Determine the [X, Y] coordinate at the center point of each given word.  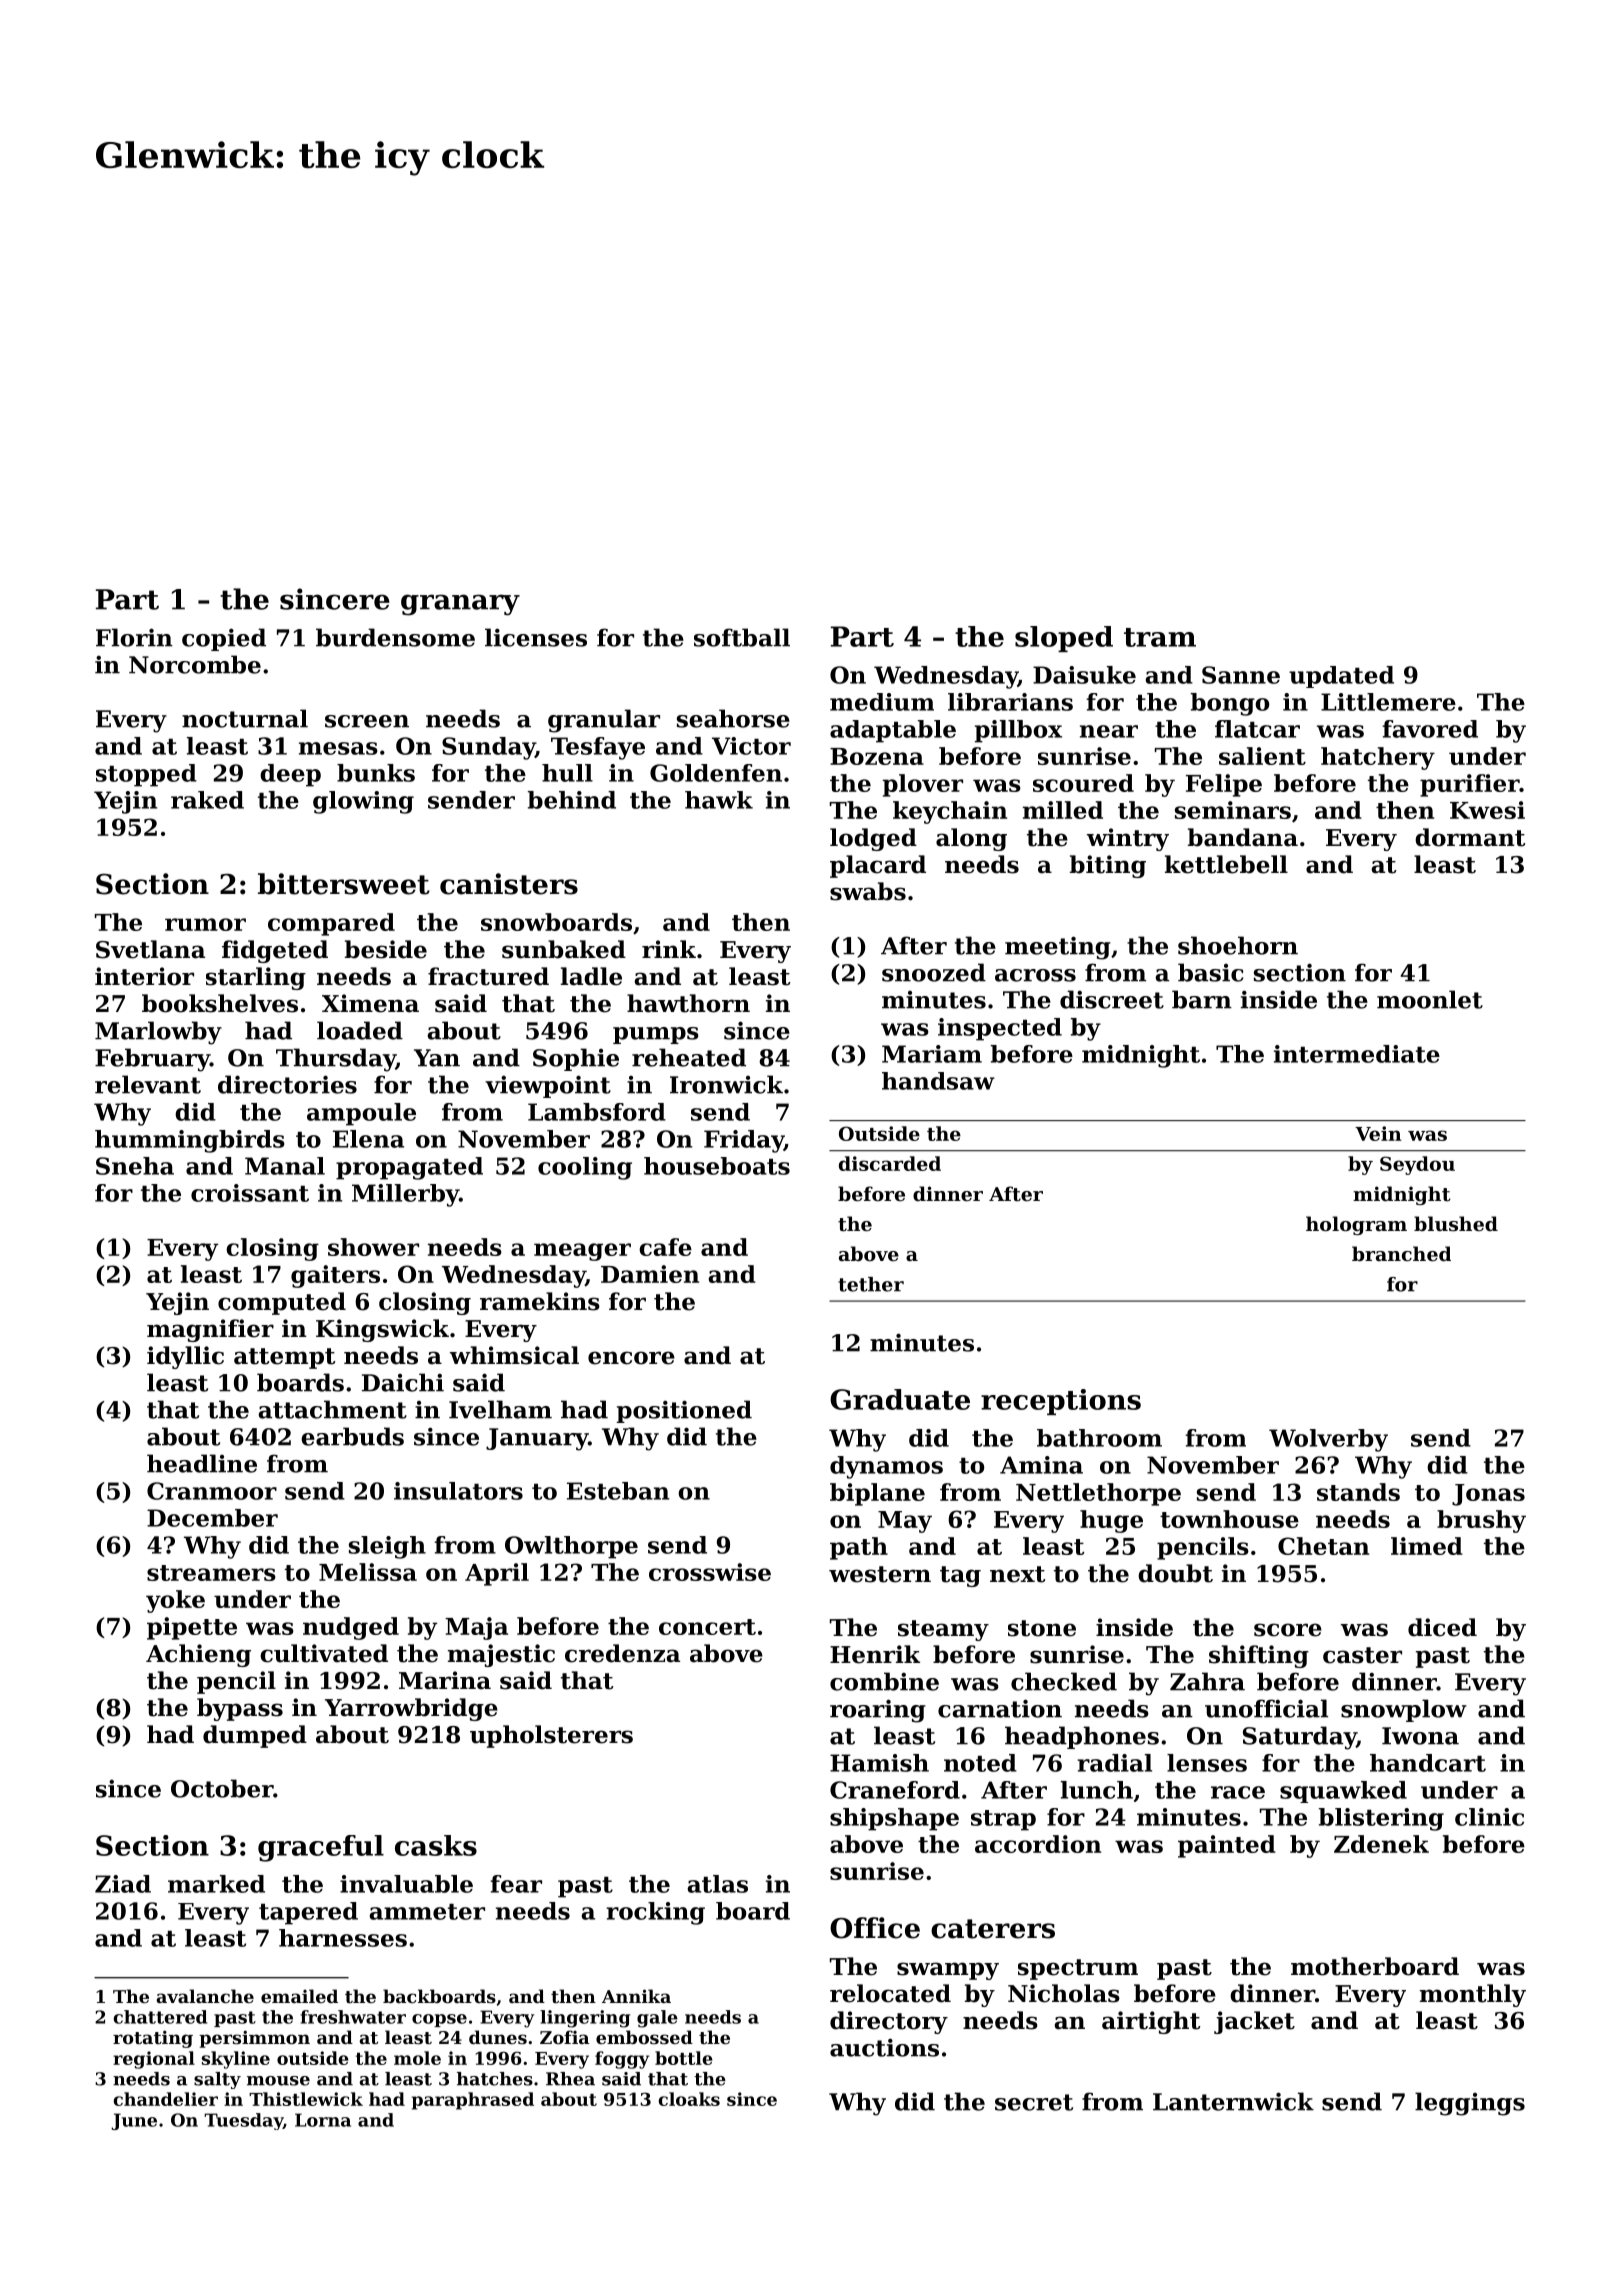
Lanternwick [1233, 2101]
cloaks [689, 2099]
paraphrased [473, 2101]
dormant [1470, 837]
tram [1160, 637]
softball [742, 637]
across [1035, 975]
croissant [250, 1193]
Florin [134, 637]
